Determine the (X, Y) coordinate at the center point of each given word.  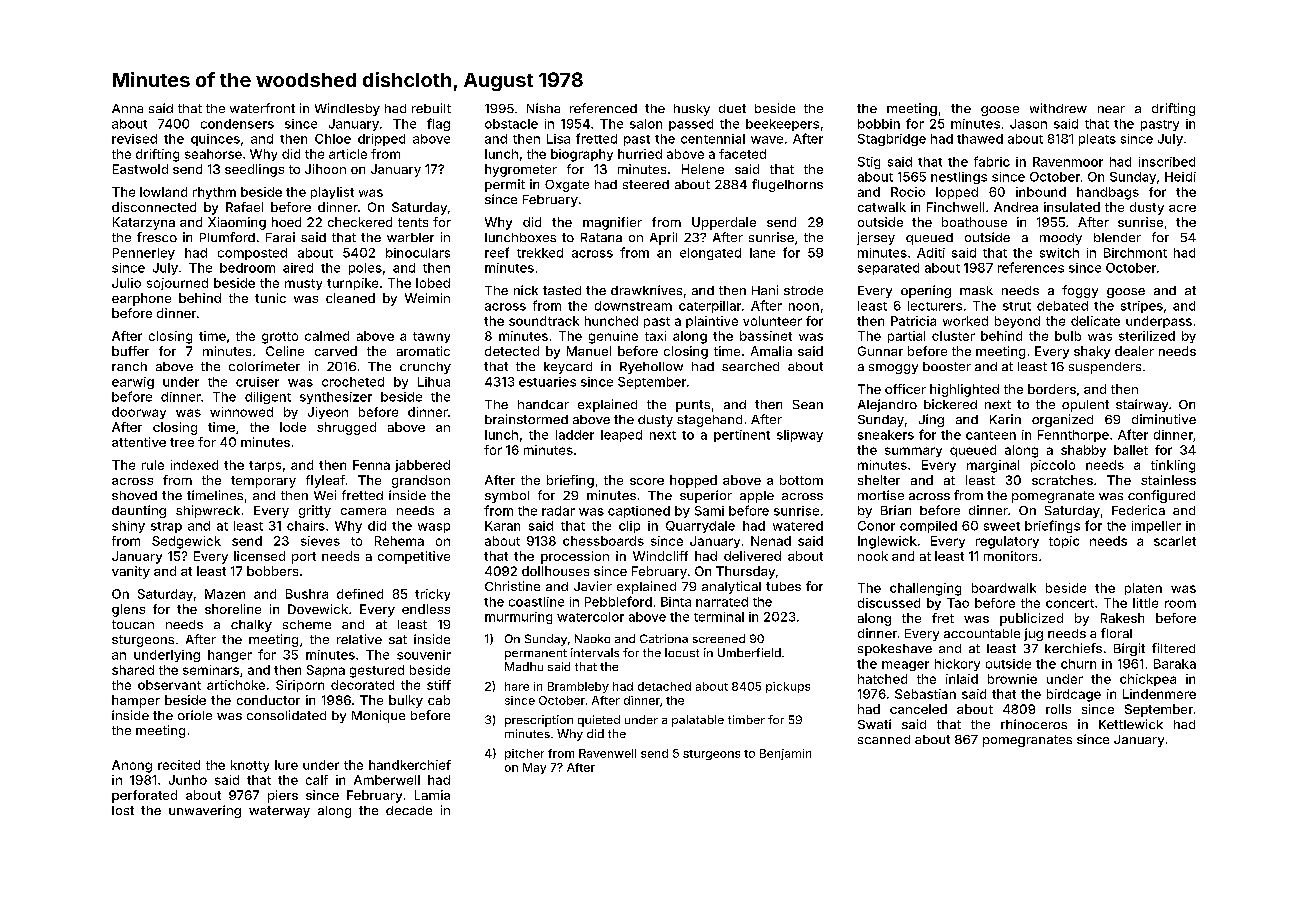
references (1031, 267)
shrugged (346, 428)
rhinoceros (1034, 724)
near (1111, 109)
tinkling (1173, 466)
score (647, 481)
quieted (599, 721)
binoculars (418, 253)
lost (123, 810)
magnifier (612, 223)
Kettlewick (1131, 724)
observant (169, 685)
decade (409, 810)
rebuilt (431, 108)
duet (732, 108)
